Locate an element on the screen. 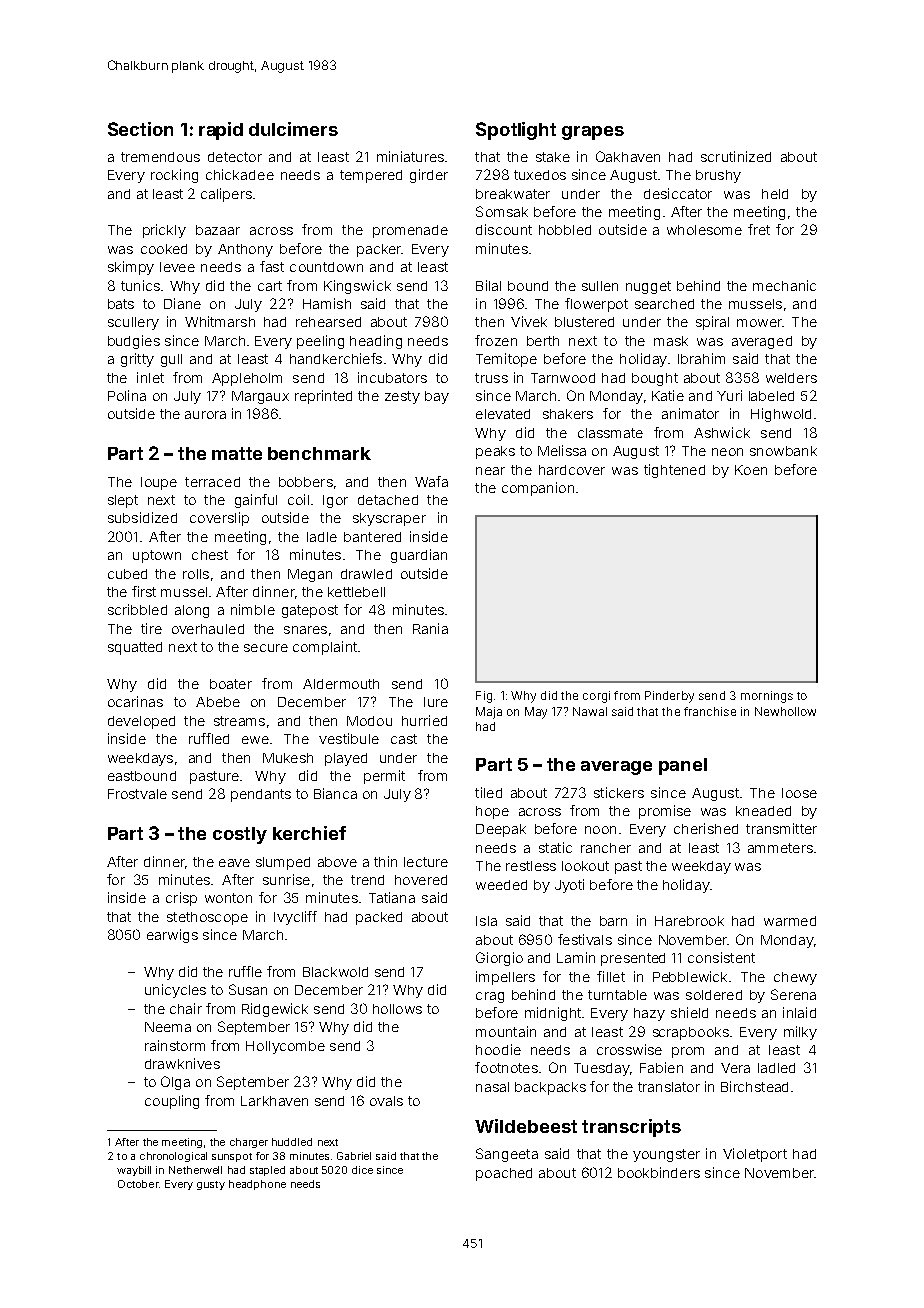 Image resolution: width=924 pixels, height=1308 pixels. dulcimers is located at coordinates (293, 129).
